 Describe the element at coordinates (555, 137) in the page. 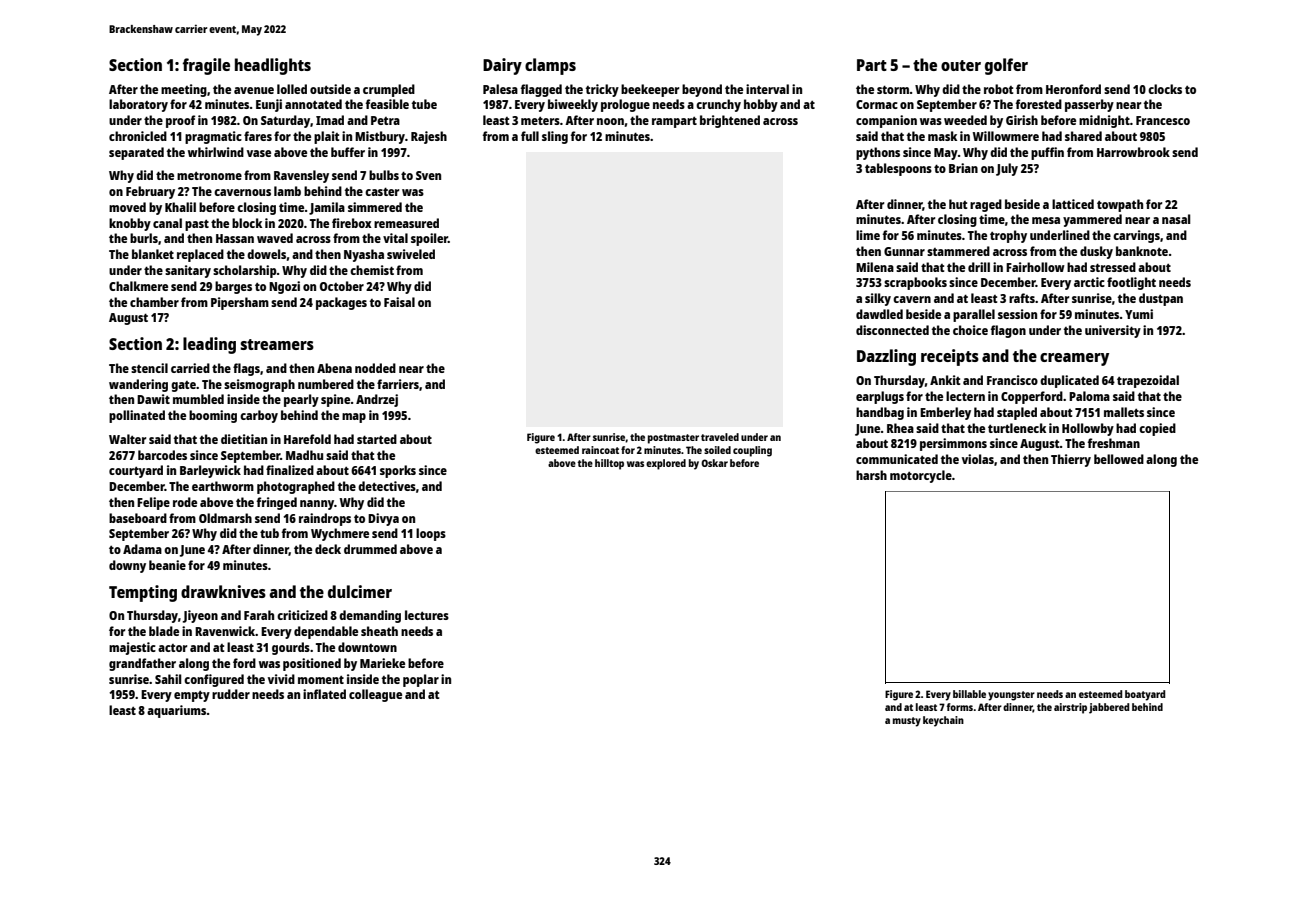

I see `sling` at that location.
